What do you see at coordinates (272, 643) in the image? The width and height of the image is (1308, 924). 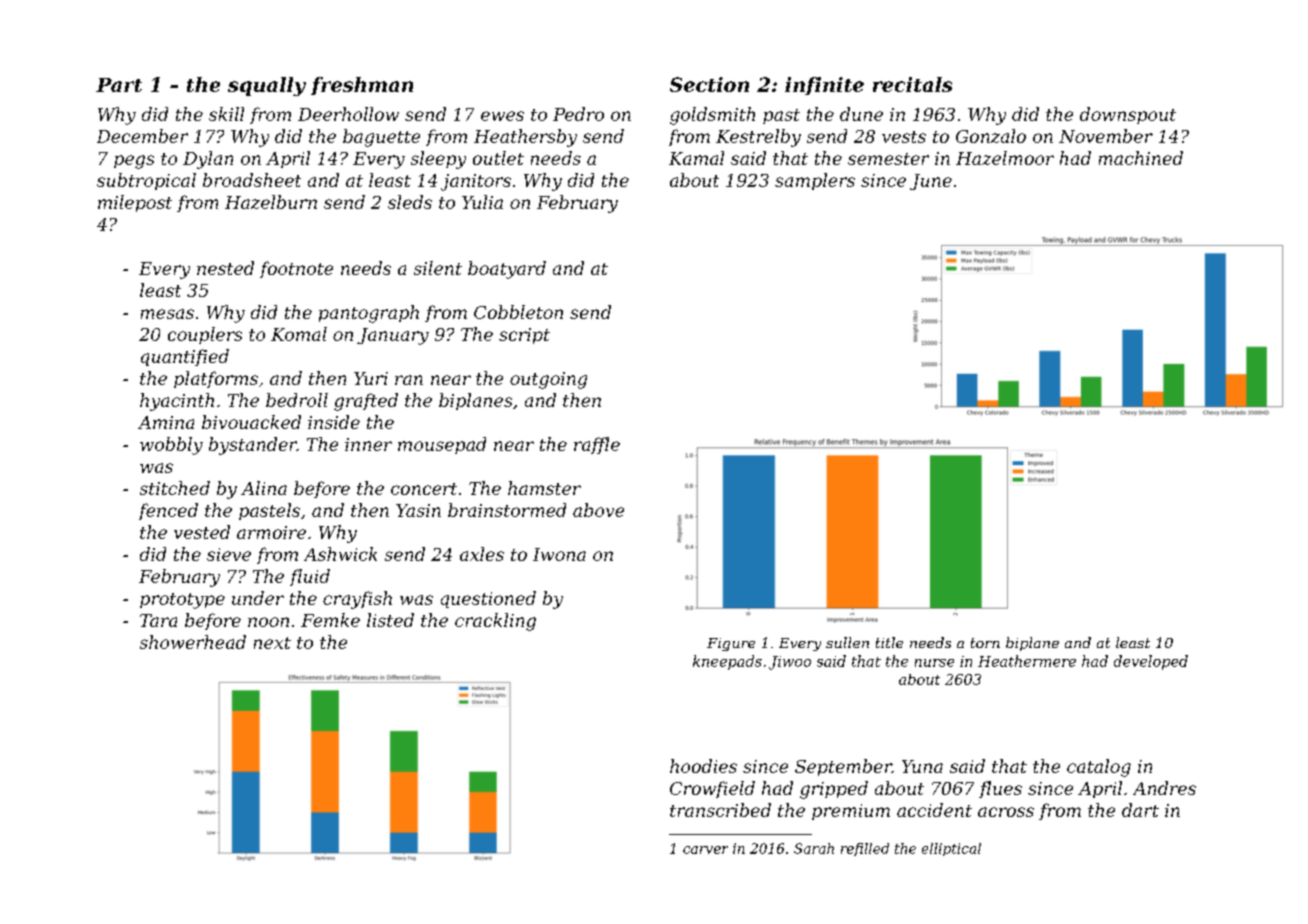 I see `next` at bounding box center [272, 643].
